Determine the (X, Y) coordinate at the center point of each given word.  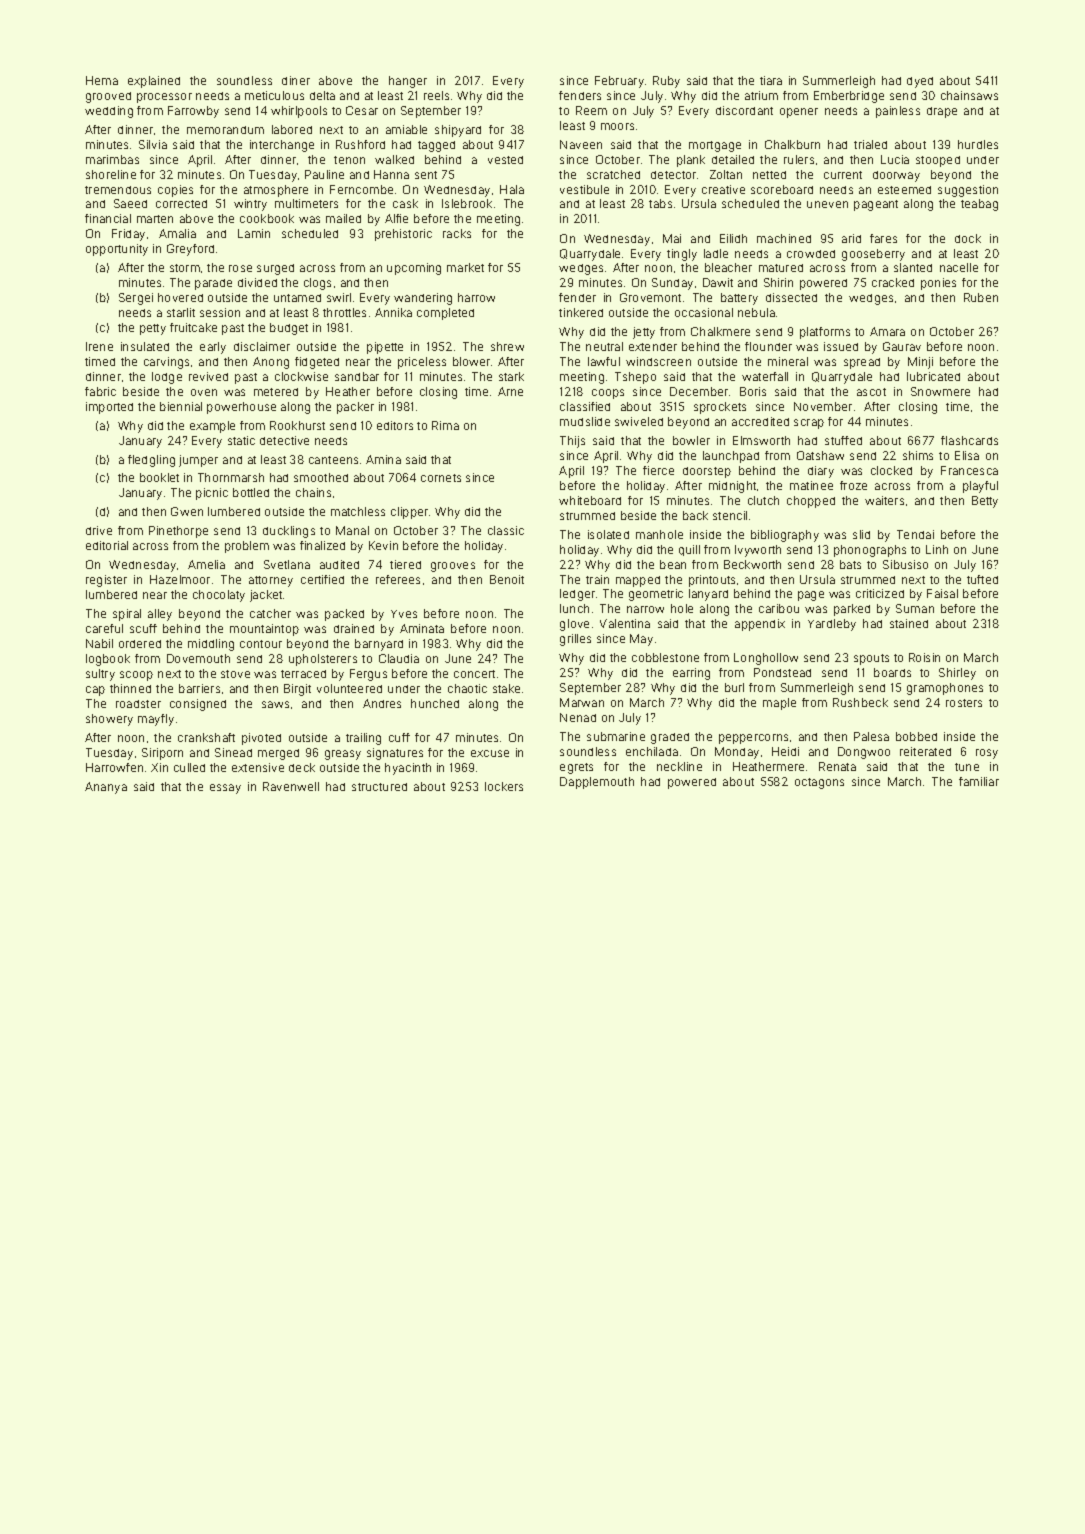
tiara (771, 80)
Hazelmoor (180, 579)
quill (689, 550)
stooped (938, 161)
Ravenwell (291, 786)
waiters (884, 500)
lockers (504, 786)
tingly (682, 255)
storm (185, 268)
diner (296, 80)
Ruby (666, 82)
